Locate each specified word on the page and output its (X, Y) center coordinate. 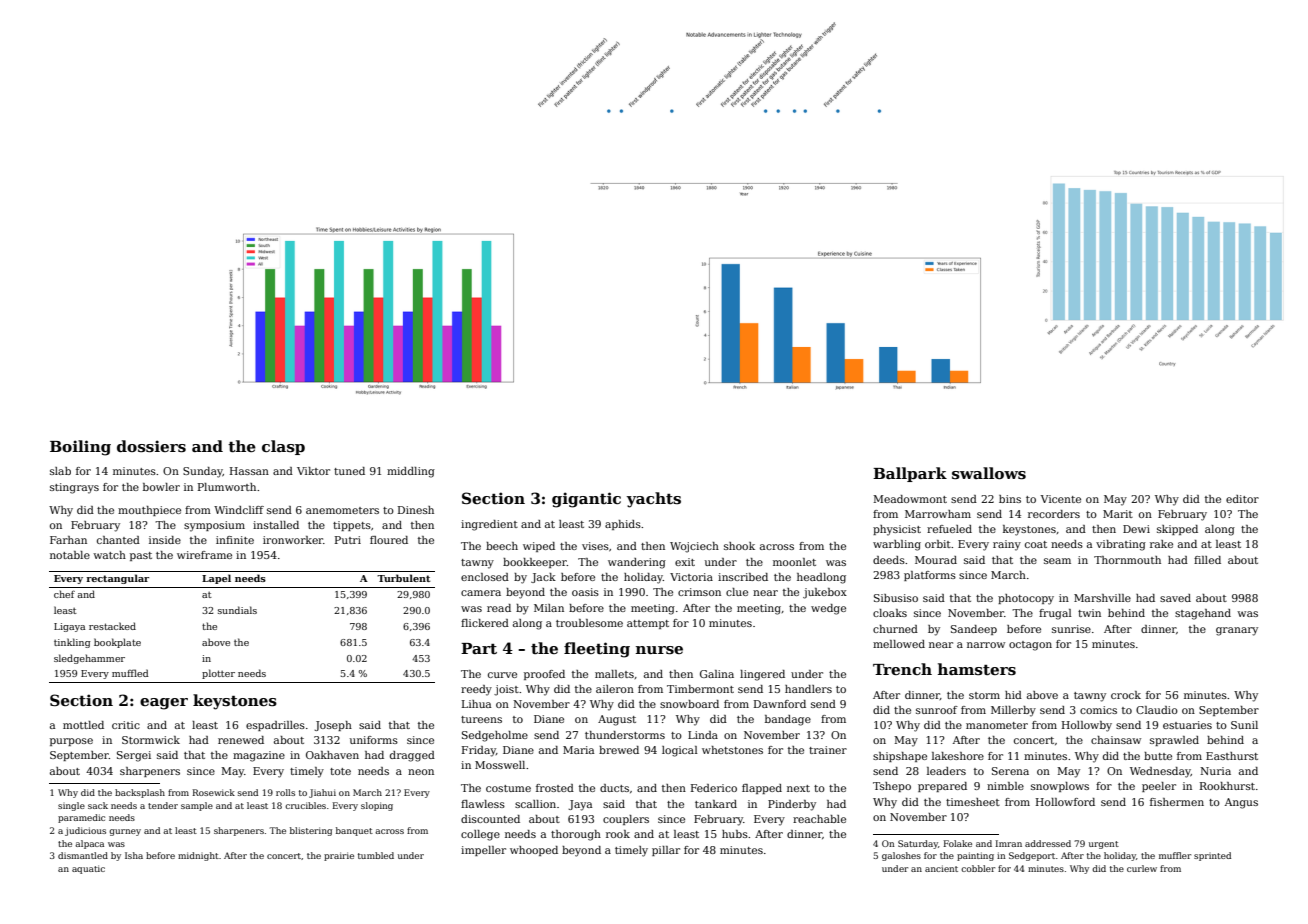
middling (411, 472)
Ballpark (910, 474)
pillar (666, 851)
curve (502, 675)
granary (1237, 631)
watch (109, 555)
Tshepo (892, 787)
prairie (339, 856)
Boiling (80, 448)
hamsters (977, 669)
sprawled (1174, 741)
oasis (585, 592)
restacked (112, 626)
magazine (259, 756)
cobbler (978, 868)
